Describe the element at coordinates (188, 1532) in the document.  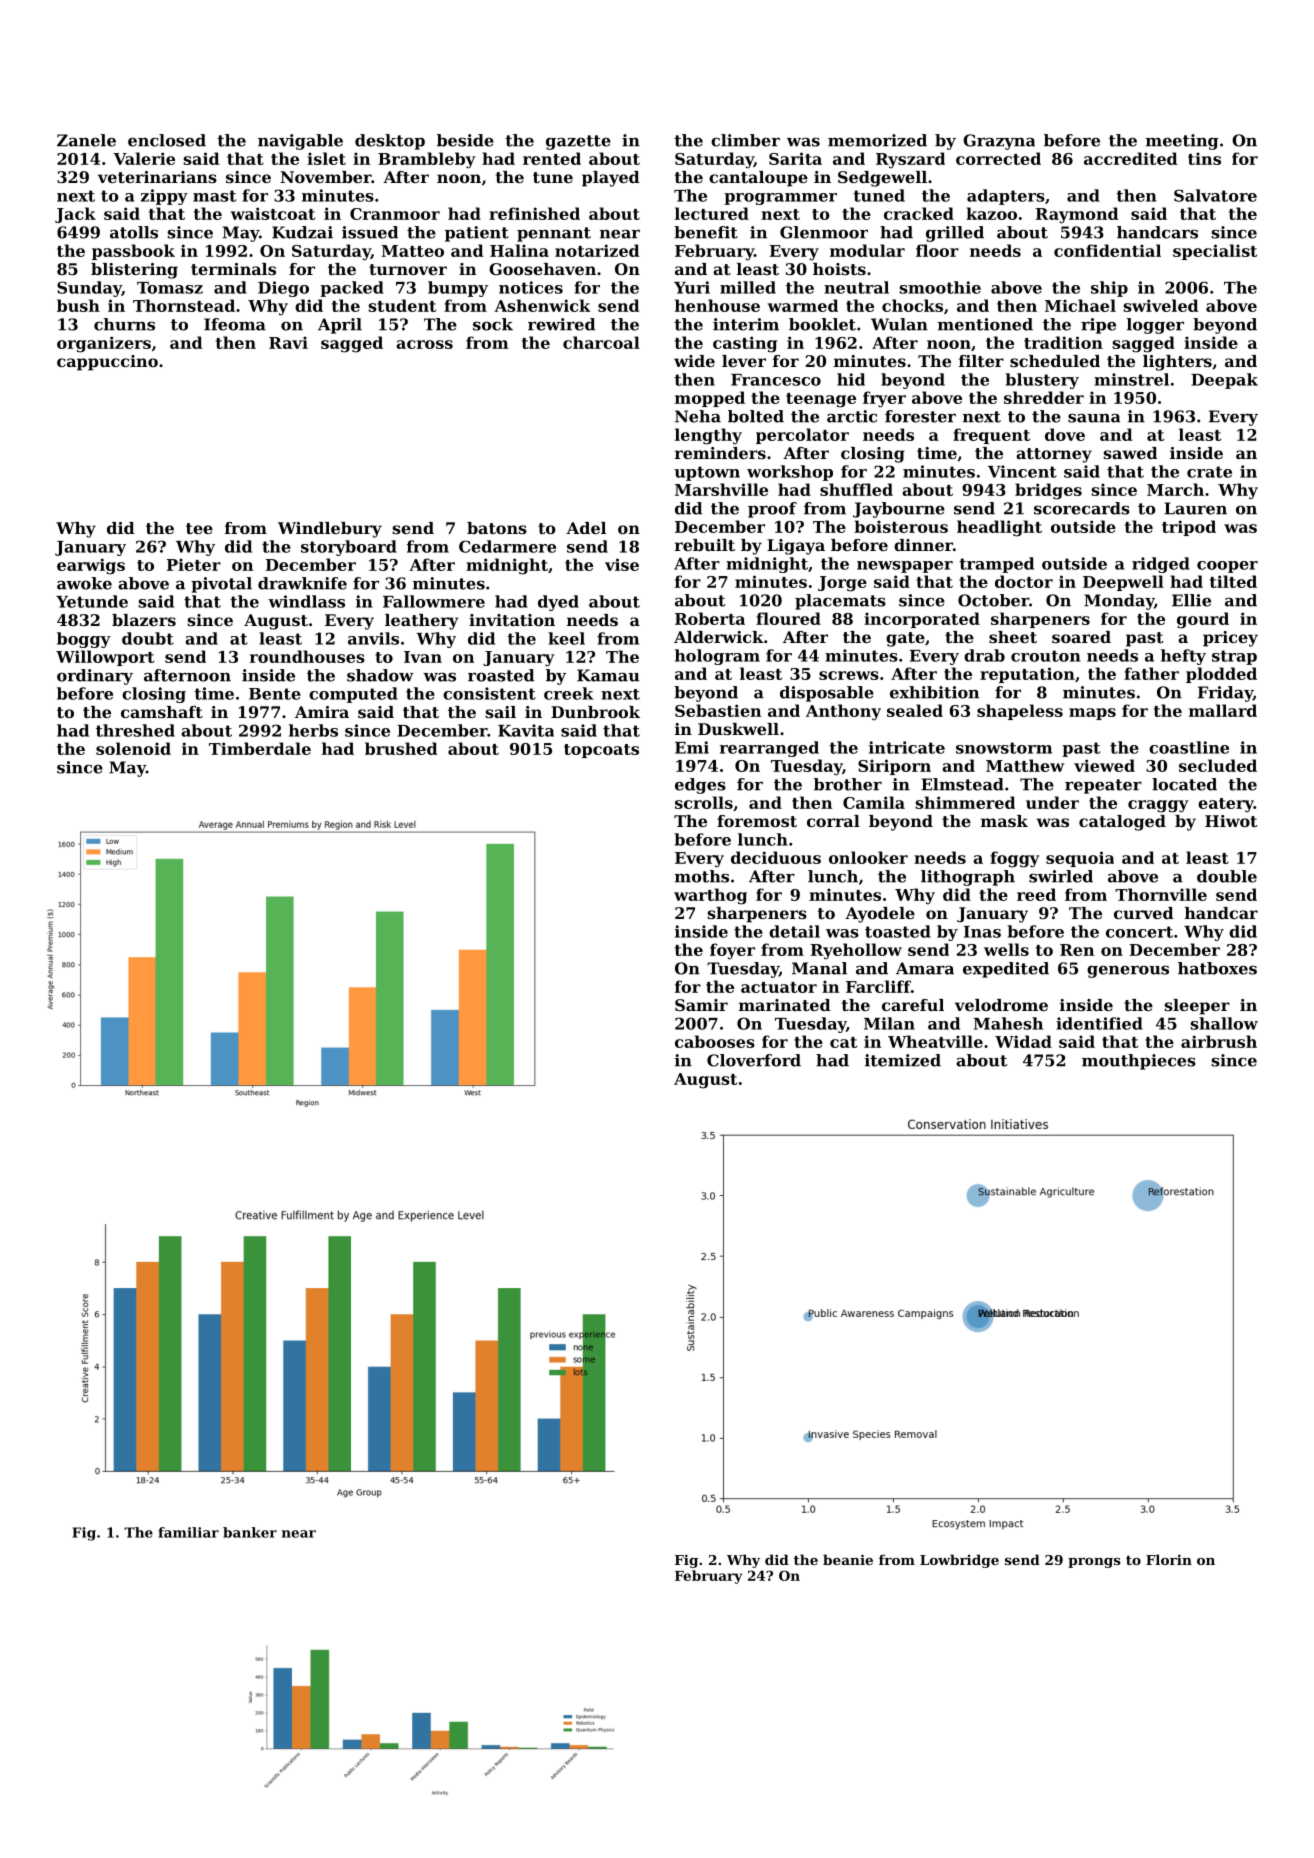
I see `familiar` at that location.
